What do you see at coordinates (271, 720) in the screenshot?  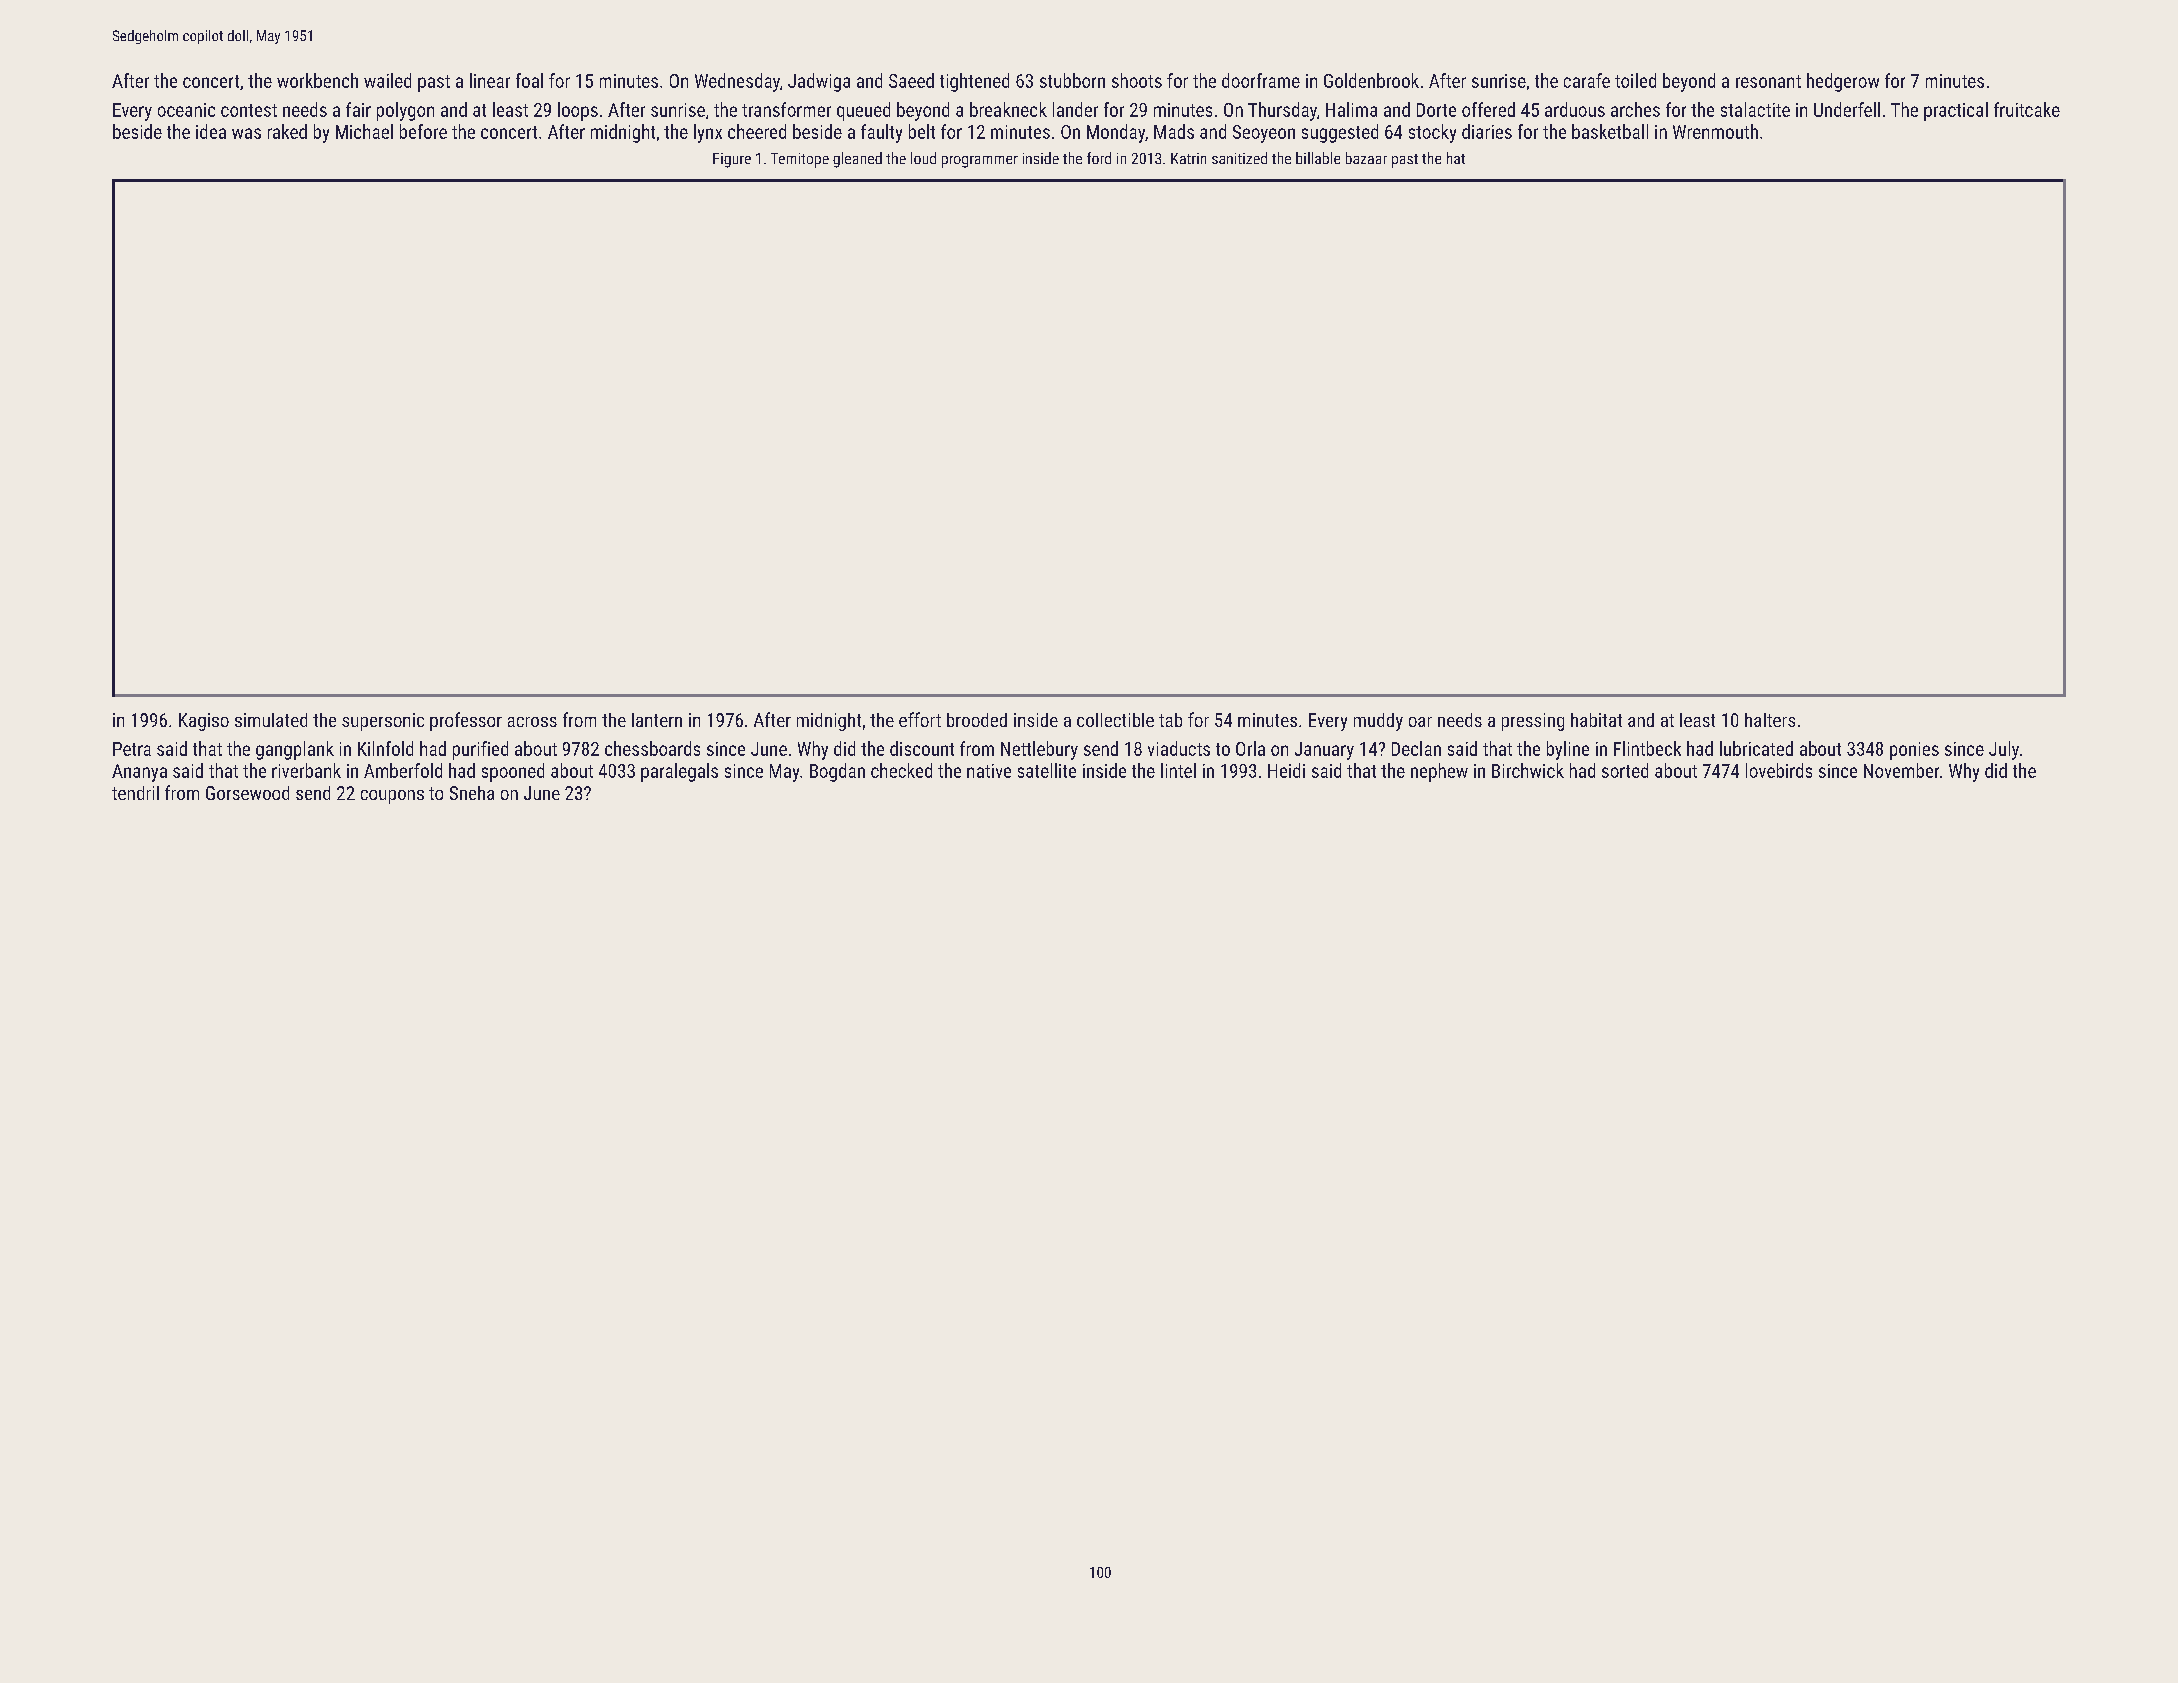 I see `simulated` at bounding box center [271, 720].
